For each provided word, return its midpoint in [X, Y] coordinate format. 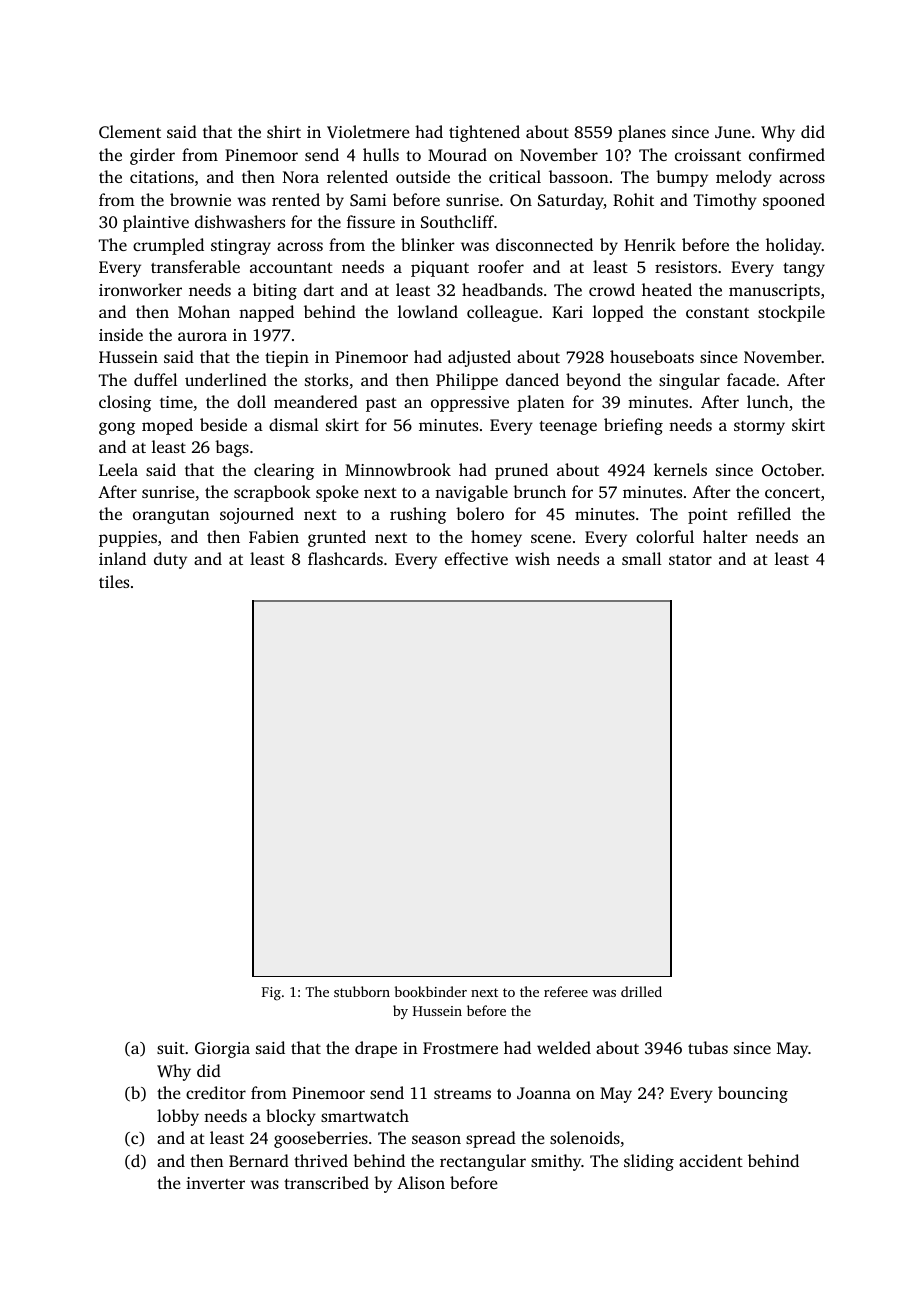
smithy [556, 1162]
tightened [484, 133]
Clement [130, 131]
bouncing [753, 1094]
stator [690, 560]
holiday [794, 246]
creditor [216, 1092]
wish [532, 558]
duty [170, 560]
